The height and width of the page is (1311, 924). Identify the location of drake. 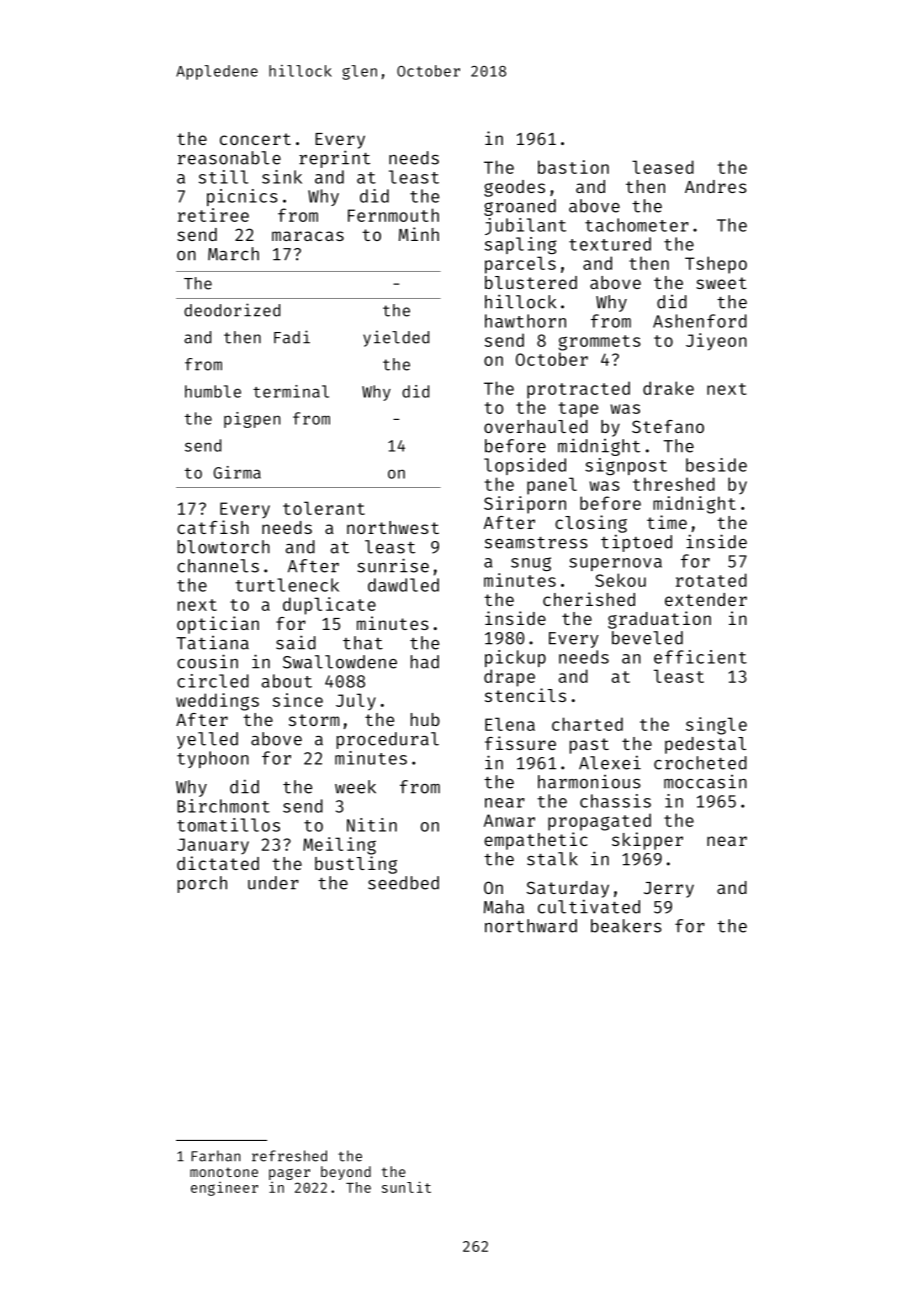
(668, 388).
